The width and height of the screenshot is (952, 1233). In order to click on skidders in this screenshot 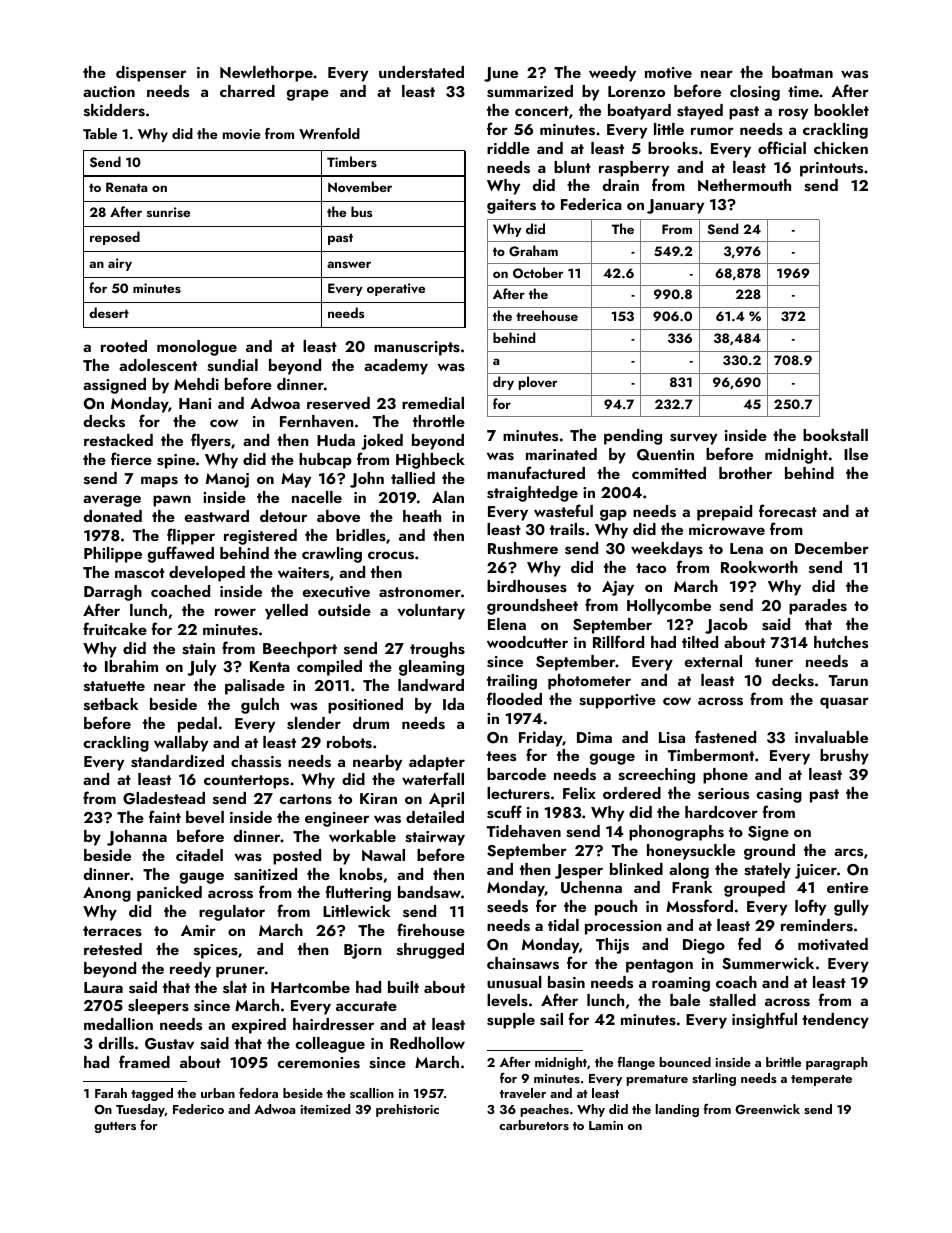, I will do `click(114, 110)`.
